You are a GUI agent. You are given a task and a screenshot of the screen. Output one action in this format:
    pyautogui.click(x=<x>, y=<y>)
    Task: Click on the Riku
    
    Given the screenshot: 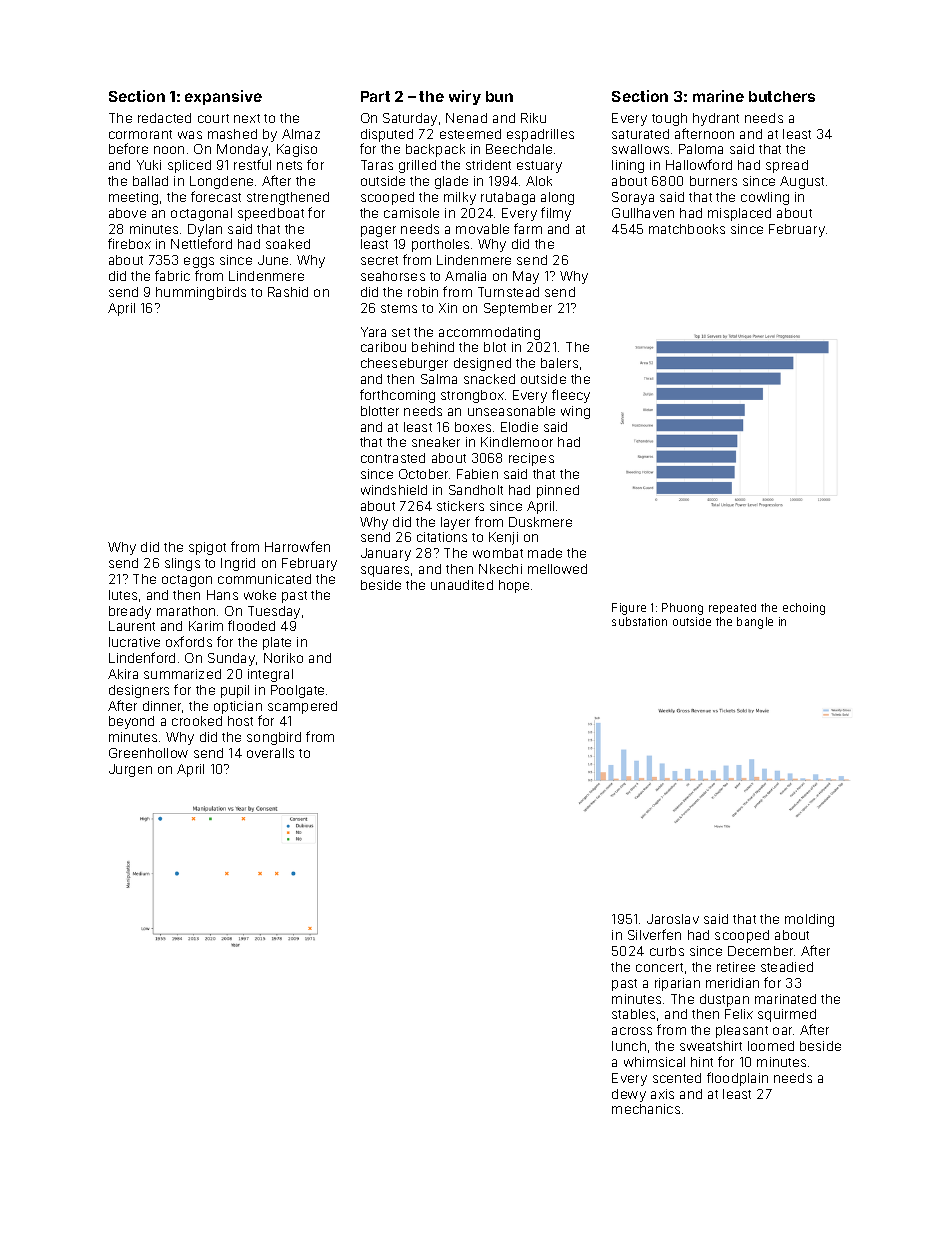 What is the action you would take?
    pyautogui.click(x=533, y=118)
